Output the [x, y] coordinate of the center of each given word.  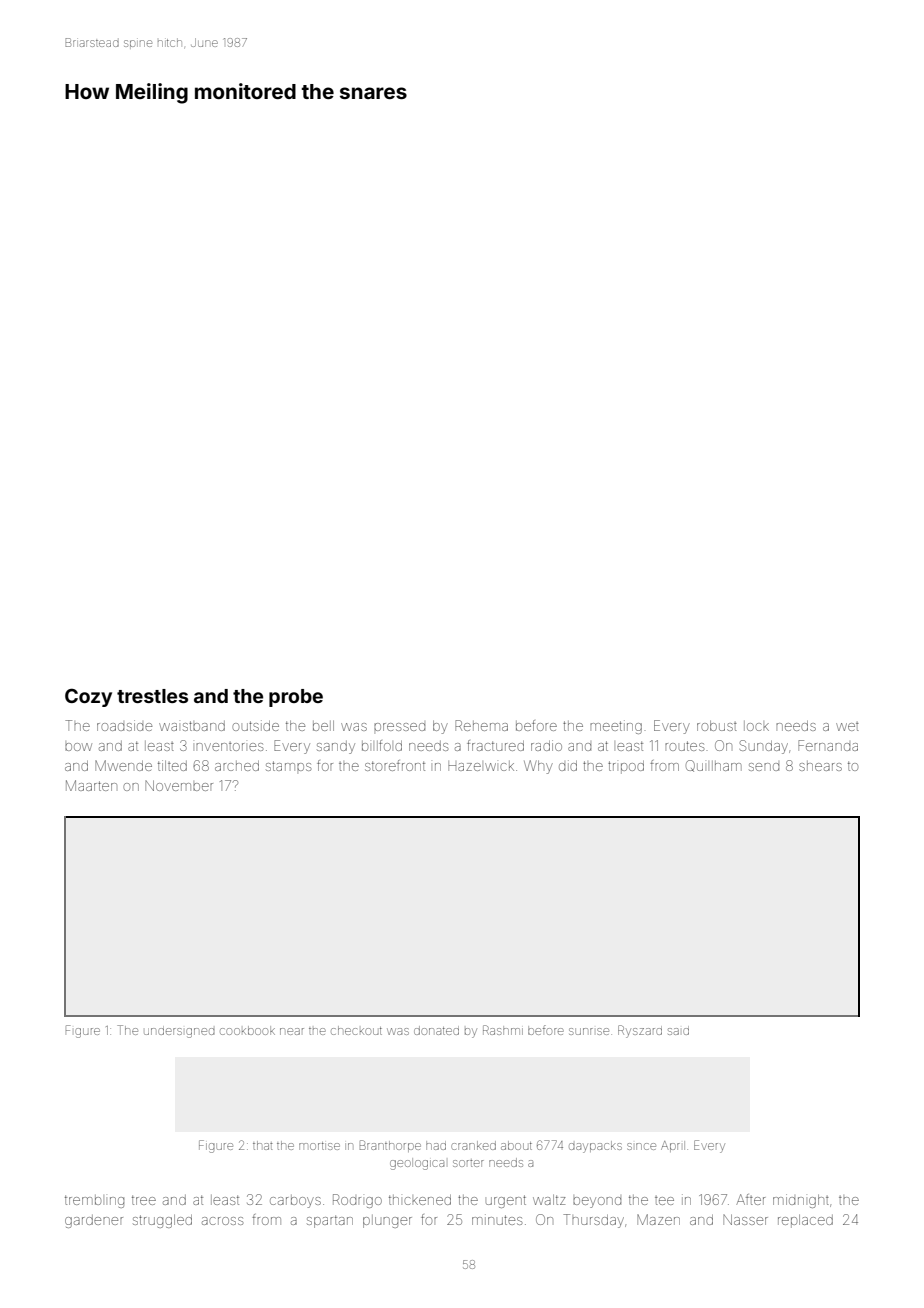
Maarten [91, 785]
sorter [468, 1163]
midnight [801, 1201]
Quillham [714, 766]
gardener [94, 1221]
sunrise [589, 1031]
